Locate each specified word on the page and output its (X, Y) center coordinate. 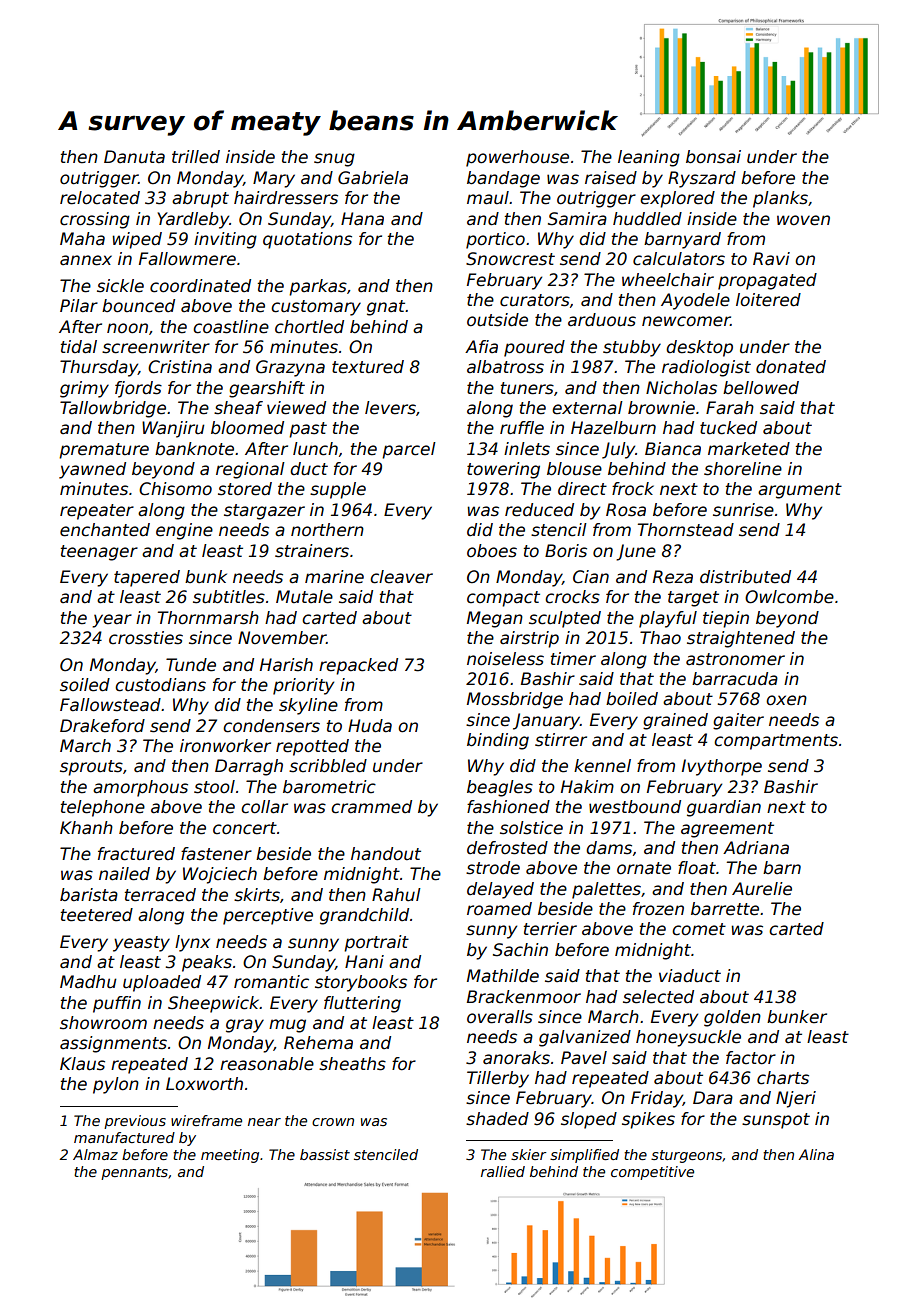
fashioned (508, 807)
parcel (409, 450)
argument (800, 491)
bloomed (247, 428)
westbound (635, 807)
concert (245, 828)
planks (780, 199)
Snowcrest (510, 259)
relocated (100, 198)
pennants (134, 1173)
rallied (503, 1171)
